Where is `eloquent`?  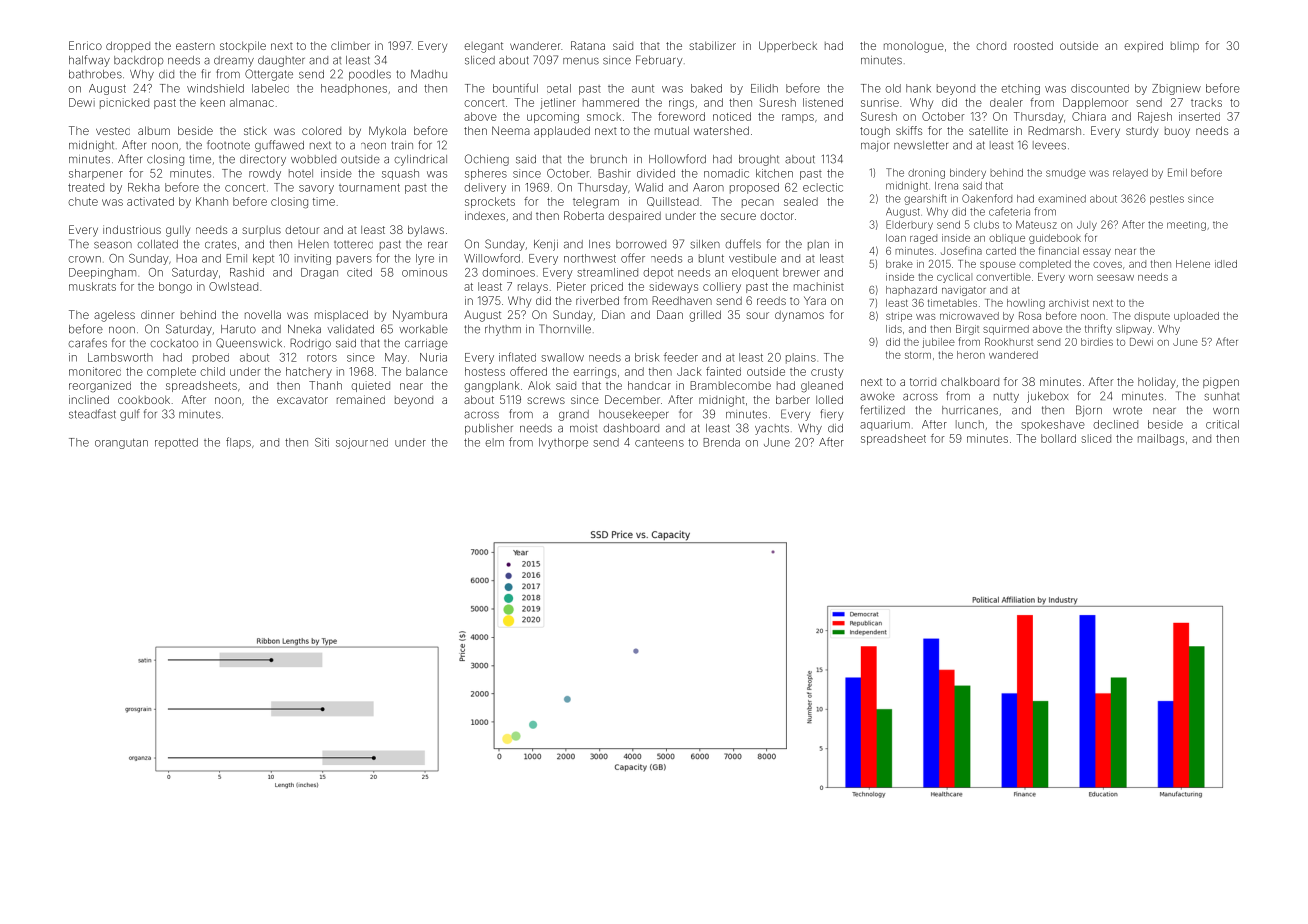
eloquent is located at coordinates (755, 273).
